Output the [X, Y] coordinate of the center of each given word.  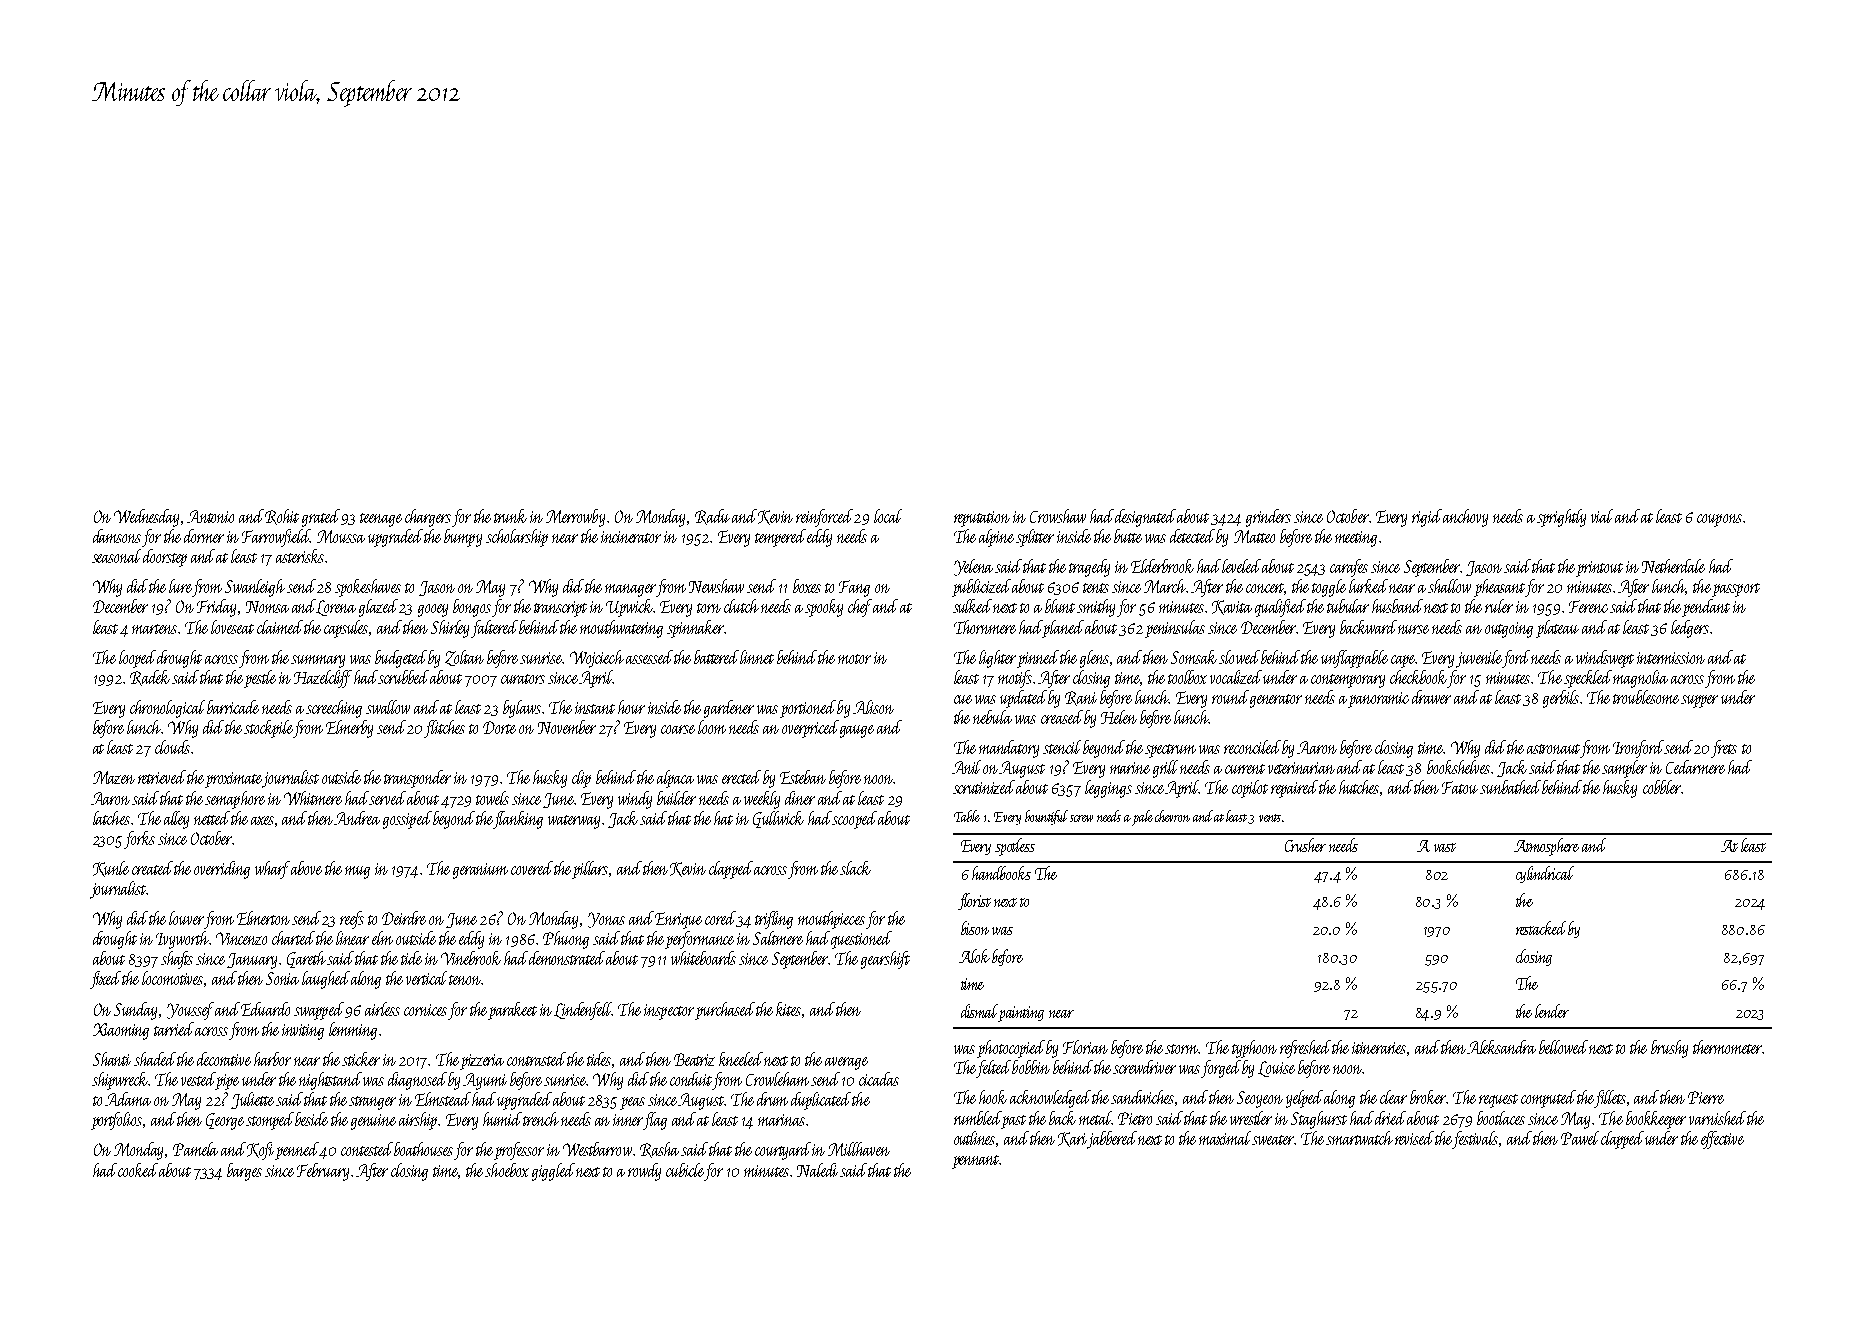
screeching [334, 709]
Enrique [678, 920]
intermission [1671, 658]
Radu [712, 517]
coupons [1719, 520]
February [323, 1172]
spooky [824, 608]
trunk [510, 516]
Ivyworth [182, 940]
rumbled [978, 1118]
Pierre [1706, 1097]
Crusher [1305, 845]
